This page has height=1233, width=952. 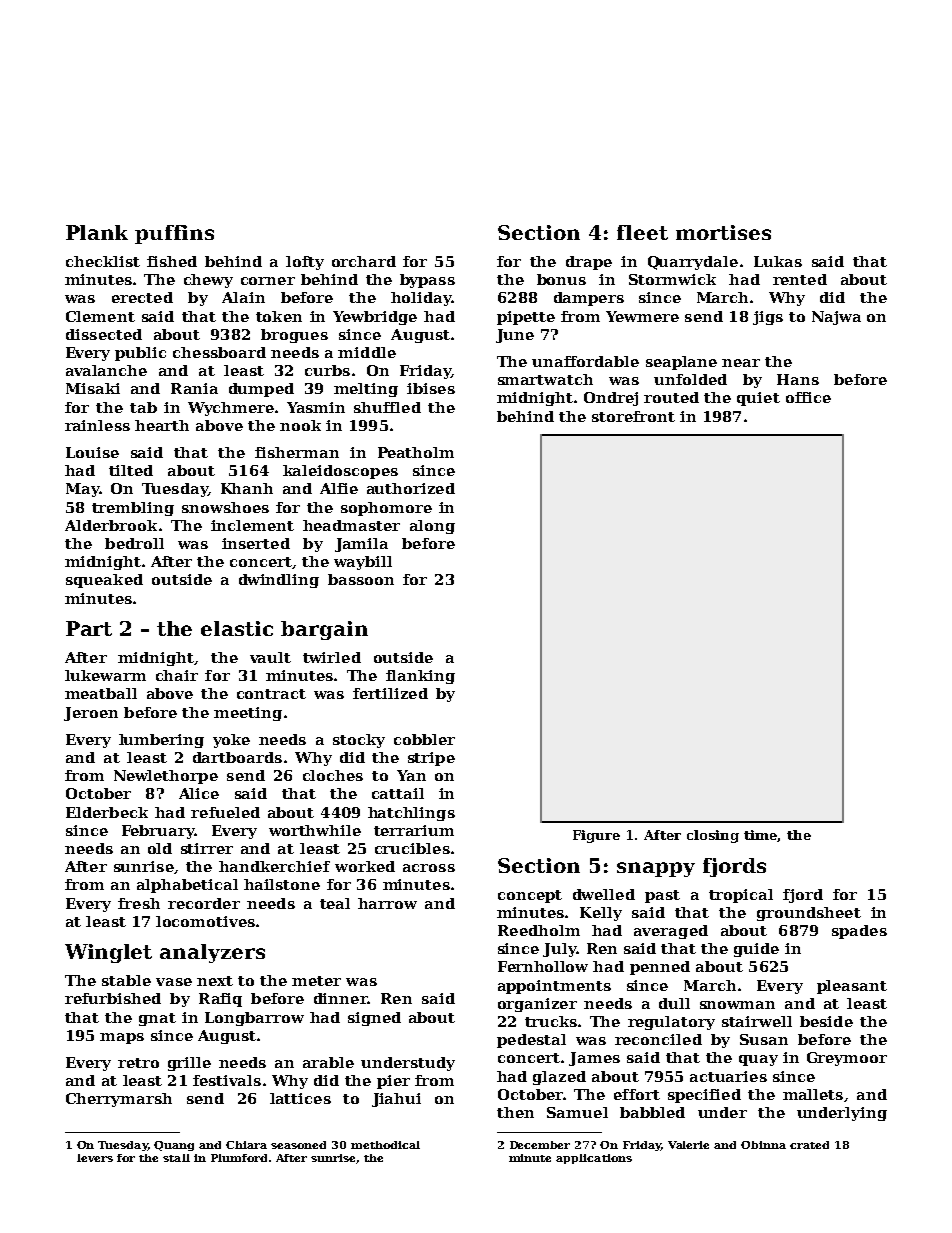 I want to click on puffins, so click(x=174, y=234).
